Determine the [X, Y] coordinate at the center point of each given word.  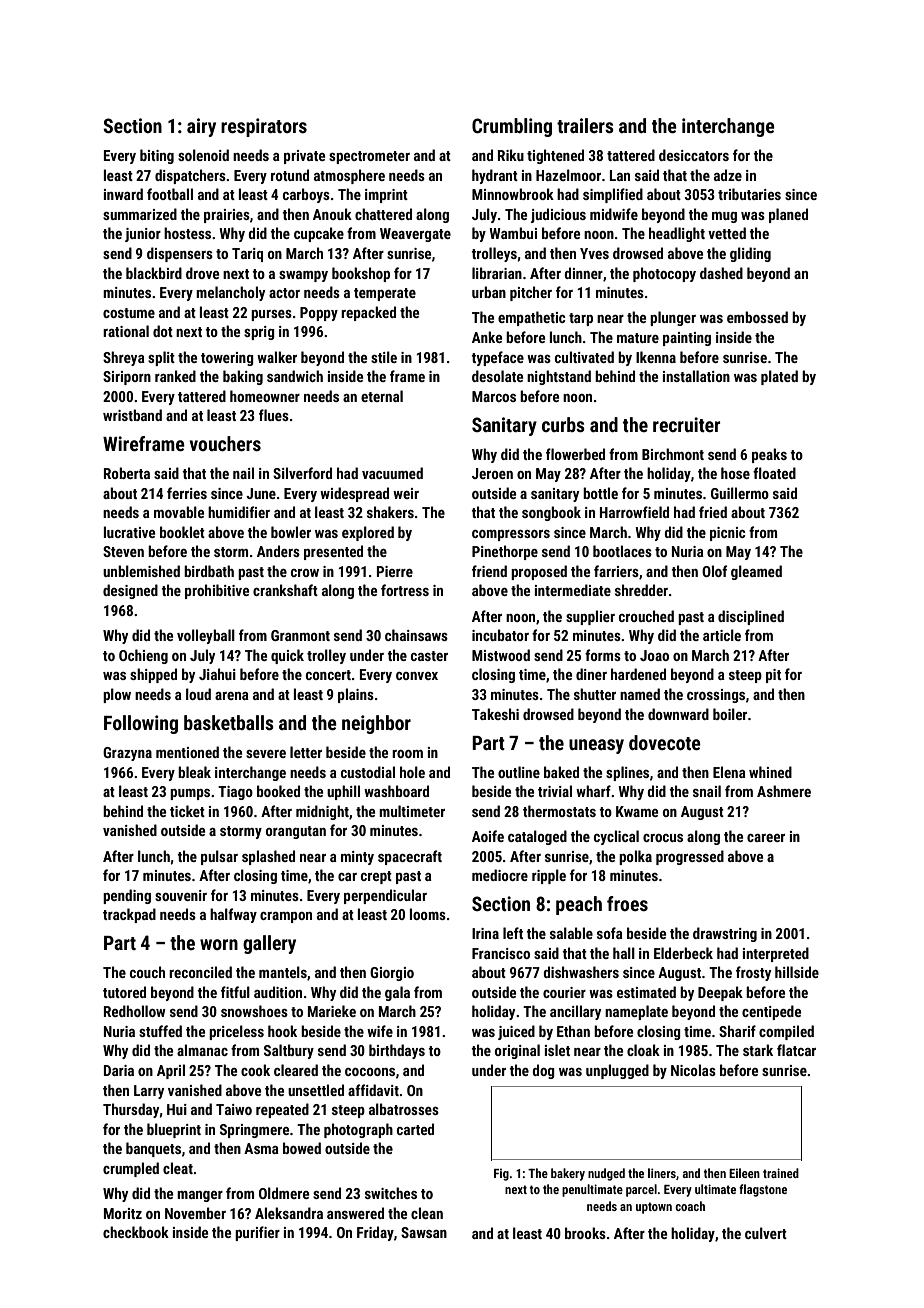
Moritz [123, 1213]
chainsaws [416, 635]
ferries [187, 493]
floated [774, 473]
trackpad [129, 915]
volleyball [206, 636]
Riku [511, 155]
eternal [382, 396]
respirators [264, 127]
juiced [516, 1032]
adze [728, 175]
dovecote [665, 742]
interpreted [776, 954]
